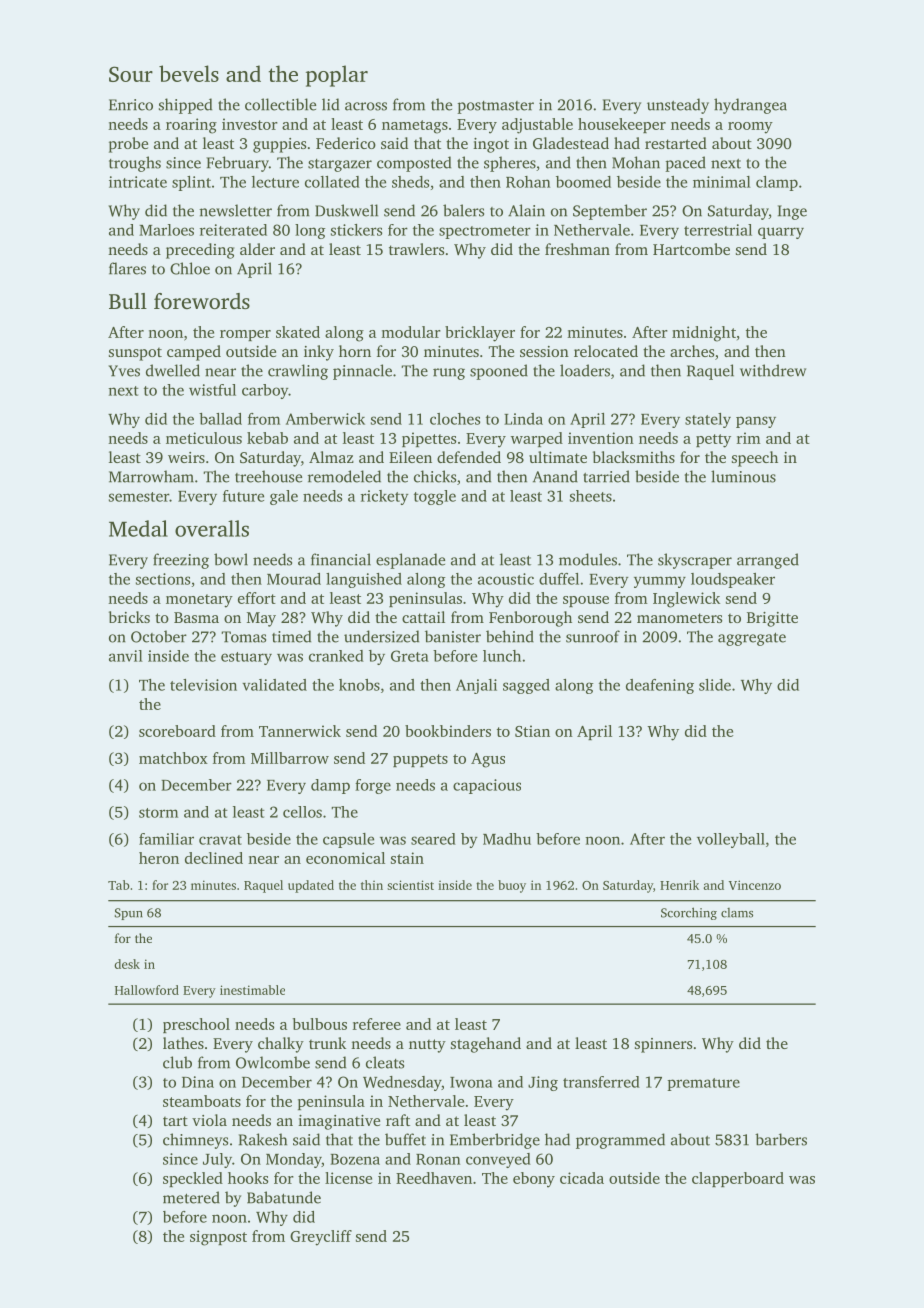  I want to click on alder, so click(257, 249).
